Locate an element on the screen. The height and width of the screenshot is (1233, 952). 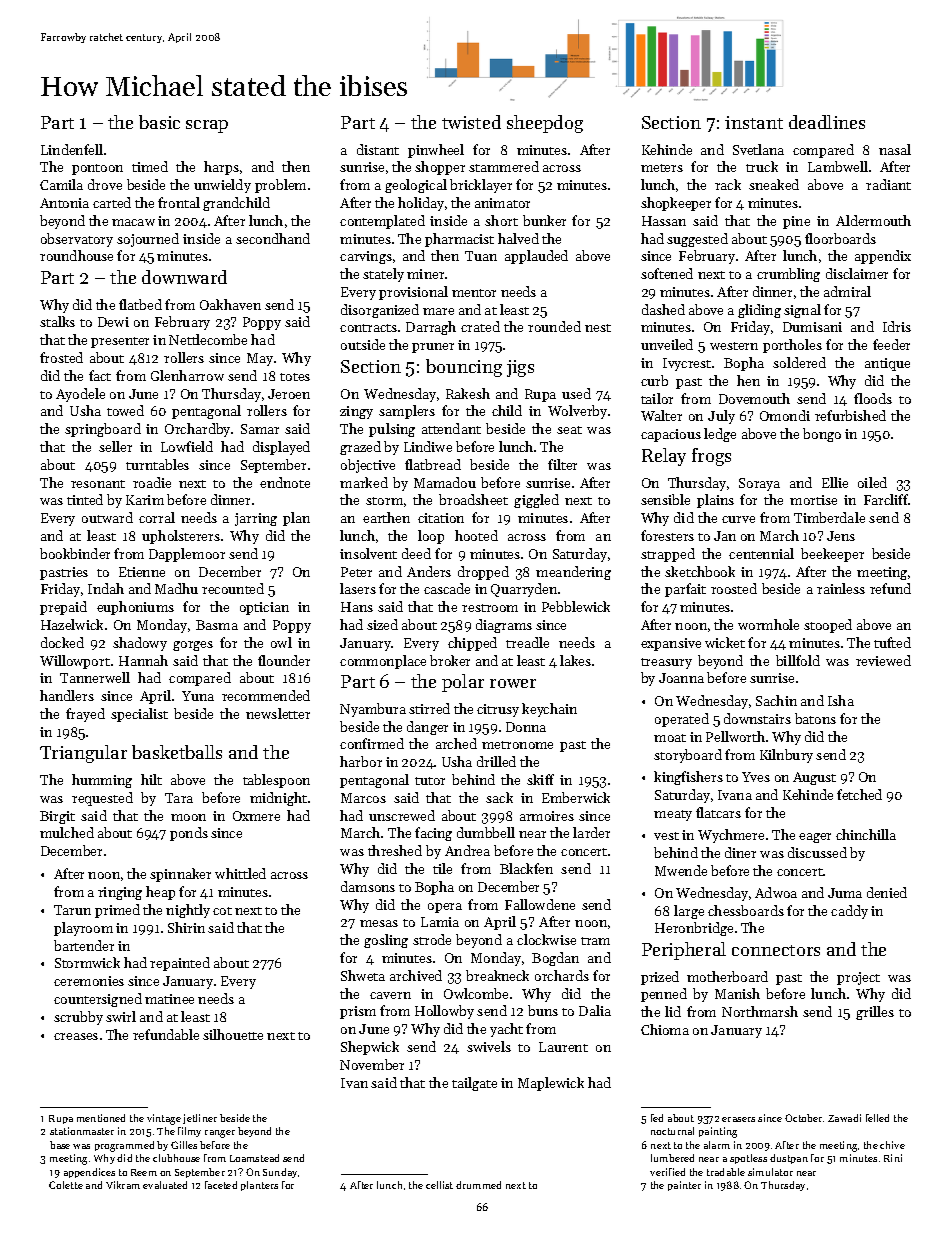
Mamadou is located at coordinates (445, 482).
